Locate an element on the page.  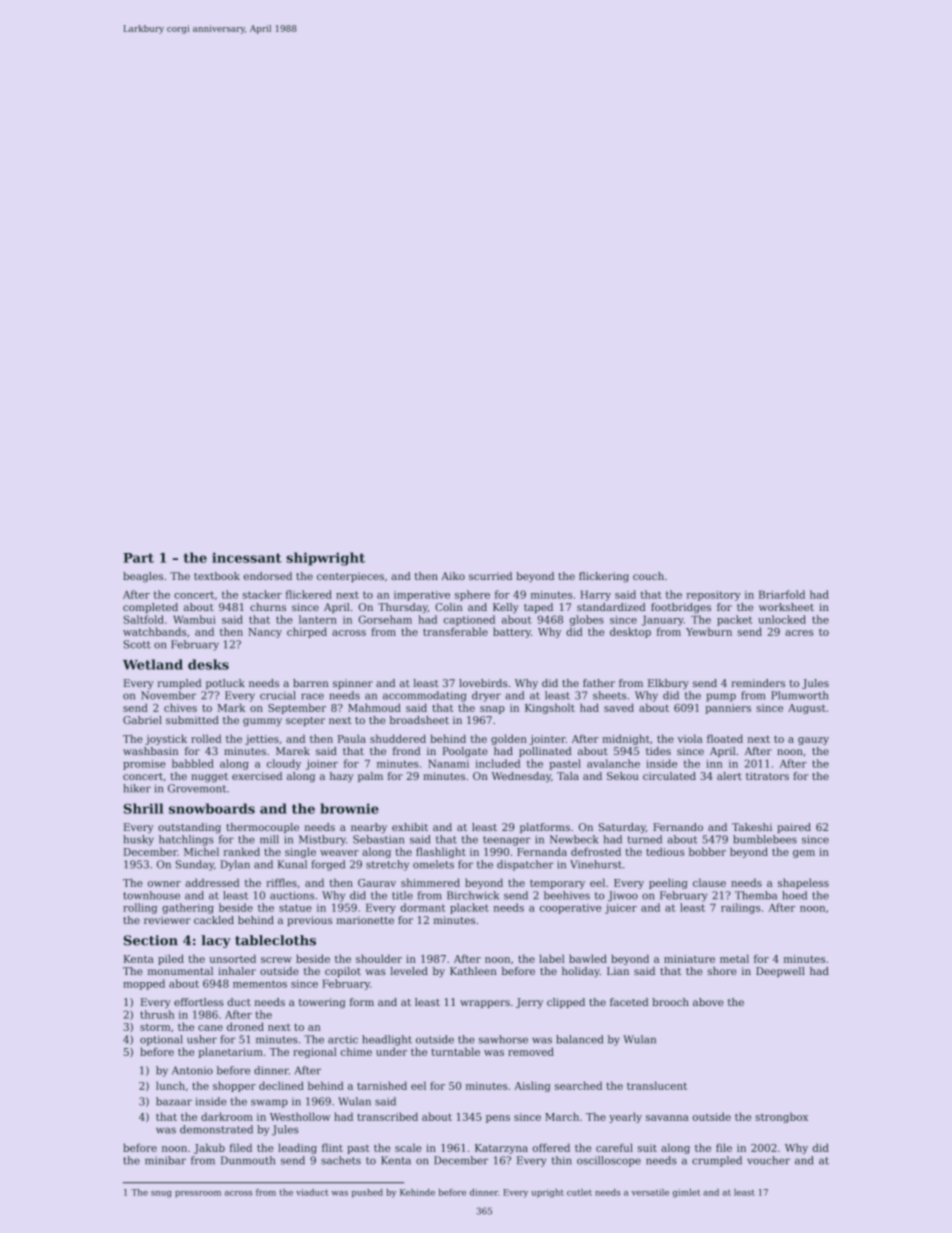
riffles is located at coordinates (281, 882).
